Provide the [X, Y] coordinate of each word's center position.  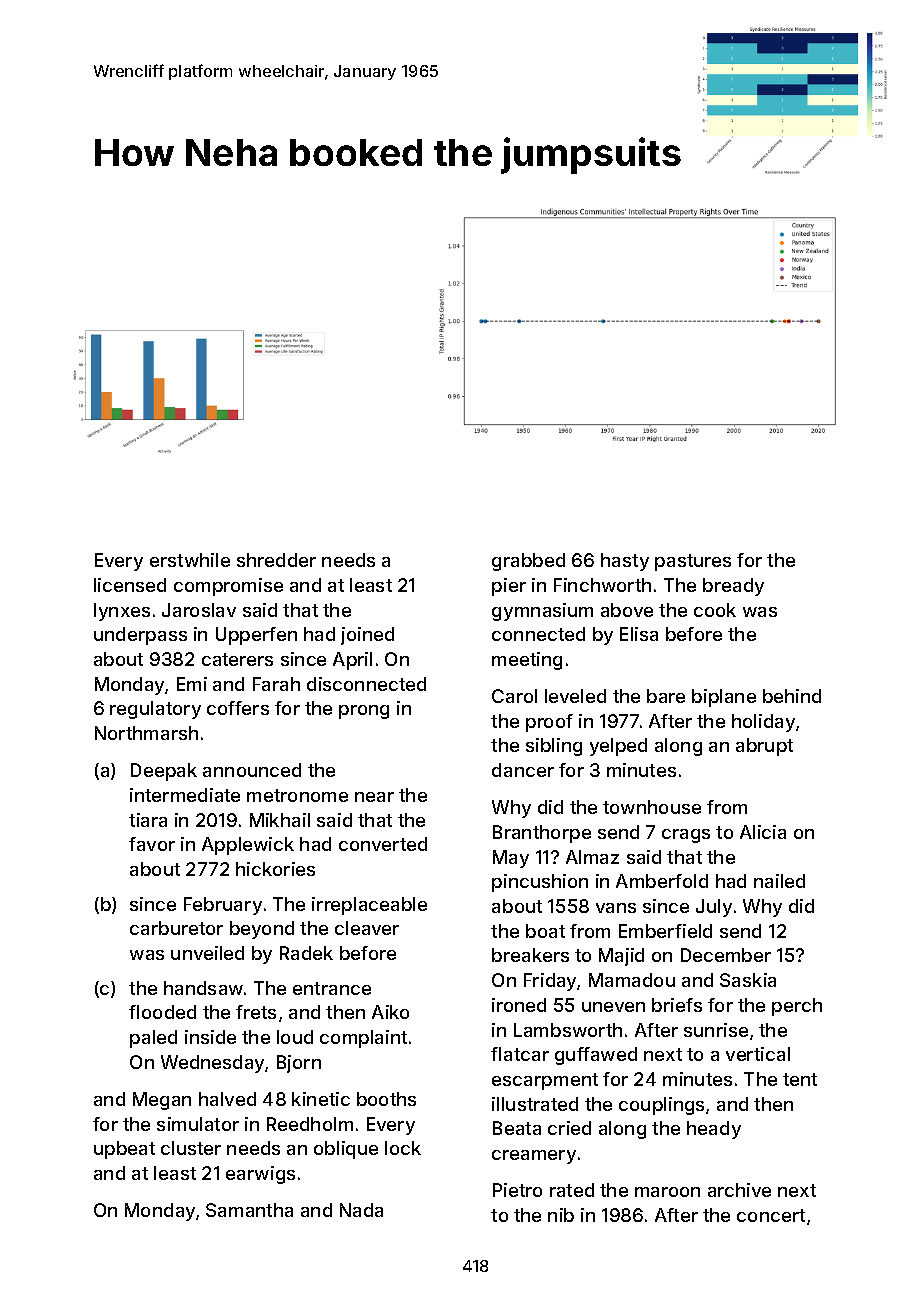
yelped [618, 747]
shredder [276, 560]
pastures [693, 562]
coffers [238, 708]
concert [771, 1215]
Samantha [249, 1210]
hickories [275, 869]
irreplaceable [369, 906]
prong [364, 712]
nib [561, 1215]
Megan [162, 1101]
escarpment [545, 1081]
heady [714, 1130]
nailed [779, 881]
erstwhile [190, 560]
